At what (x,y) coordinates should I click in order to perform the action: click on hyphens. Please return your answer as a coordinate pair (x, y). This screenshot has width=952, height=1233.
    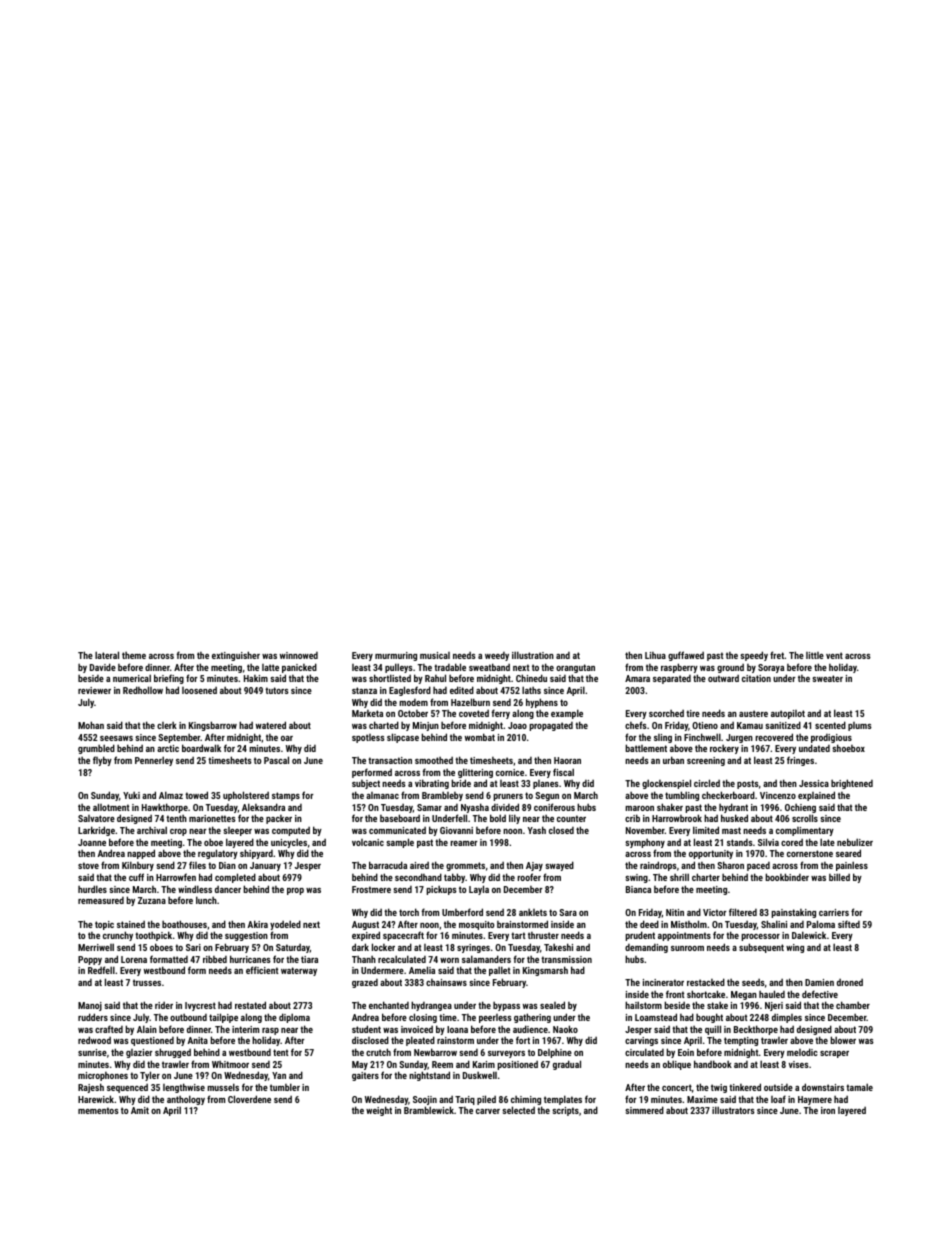
    Looking at the image, I should click on (542, 703).
